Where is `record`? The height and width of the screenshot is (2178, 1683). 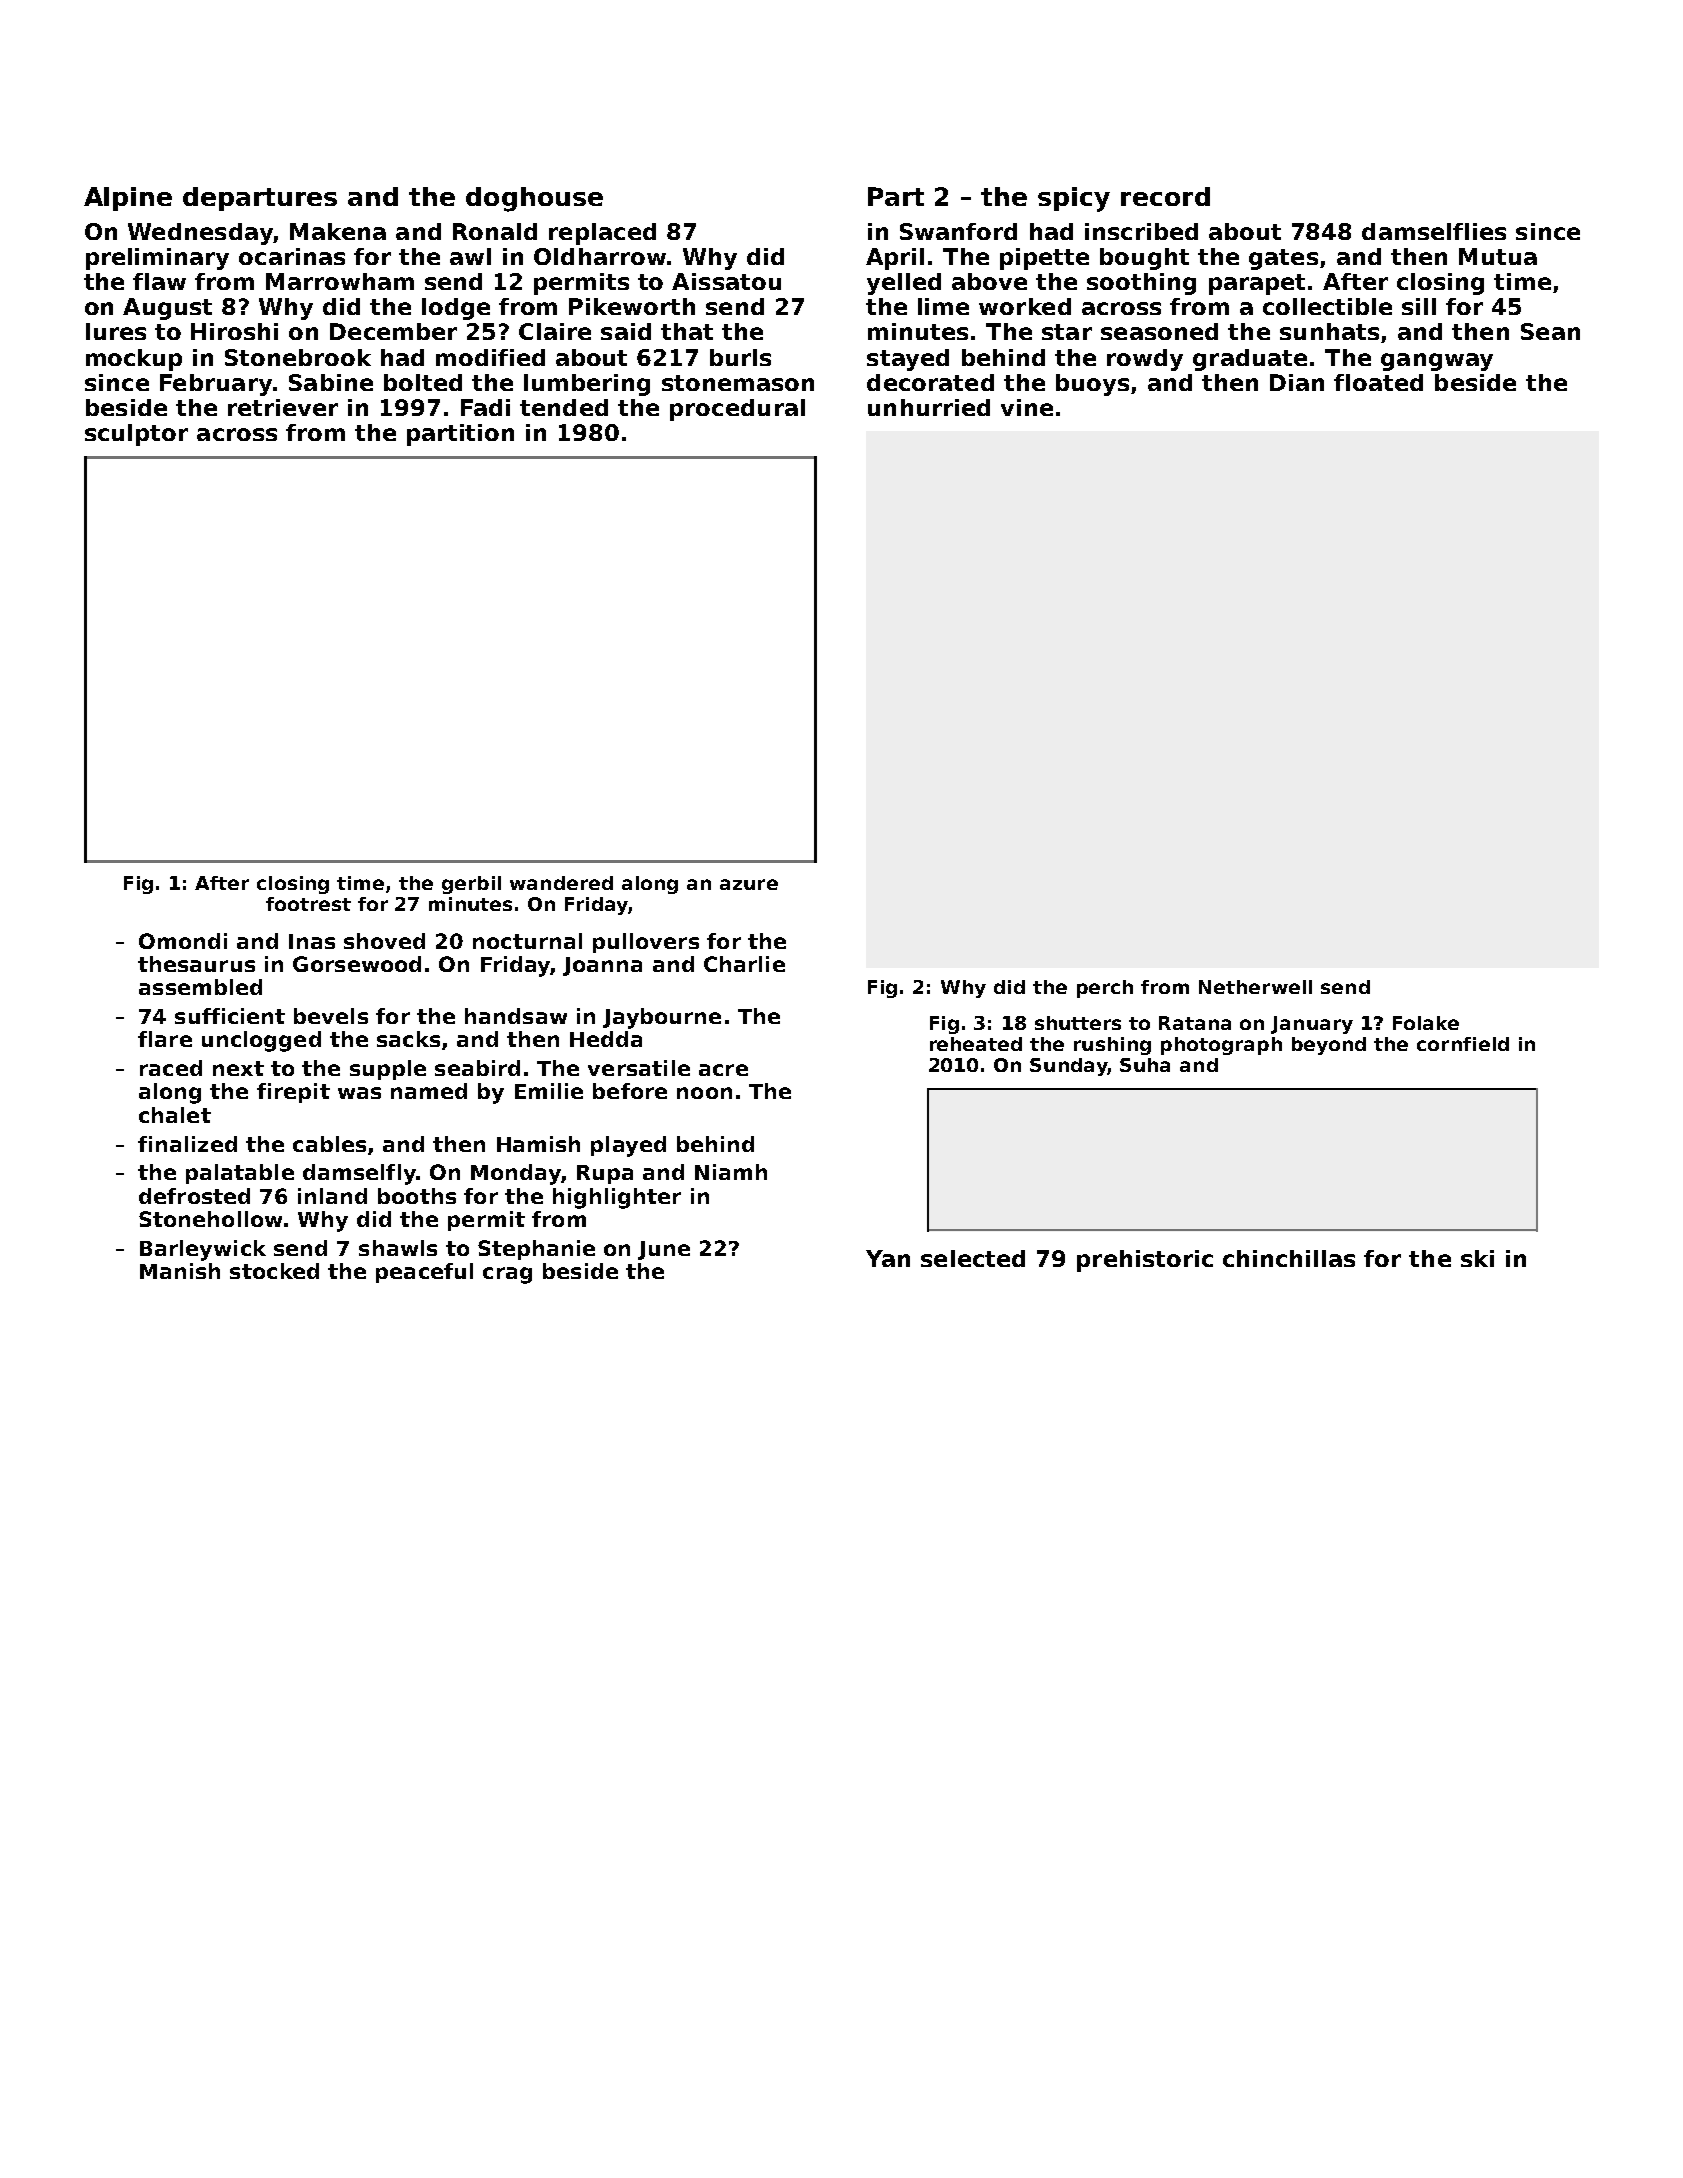
record is located at coordinates (1165, 196).
